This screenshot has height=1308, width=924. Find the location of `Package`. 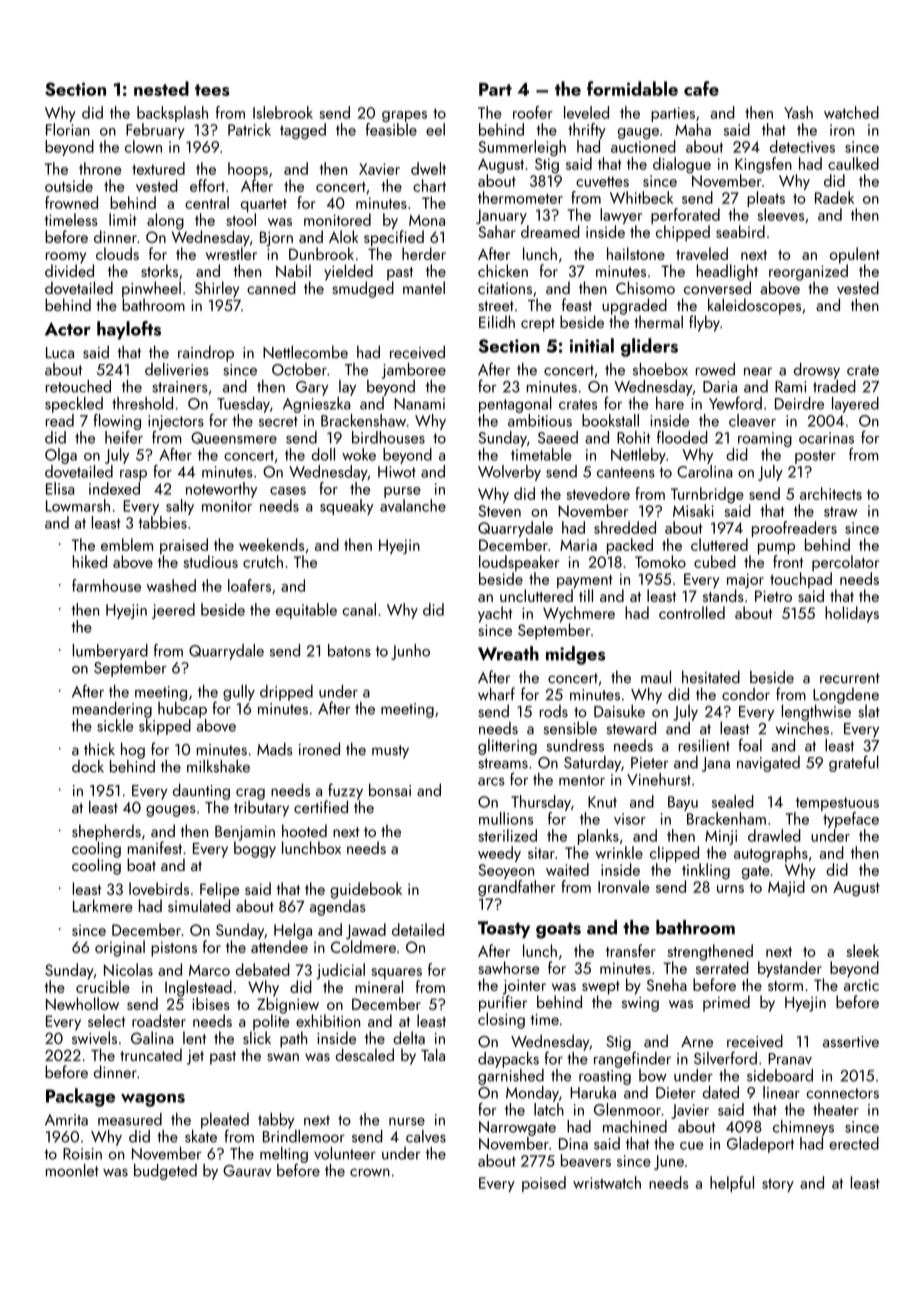

Package is located at coordinates (80, 1097).
